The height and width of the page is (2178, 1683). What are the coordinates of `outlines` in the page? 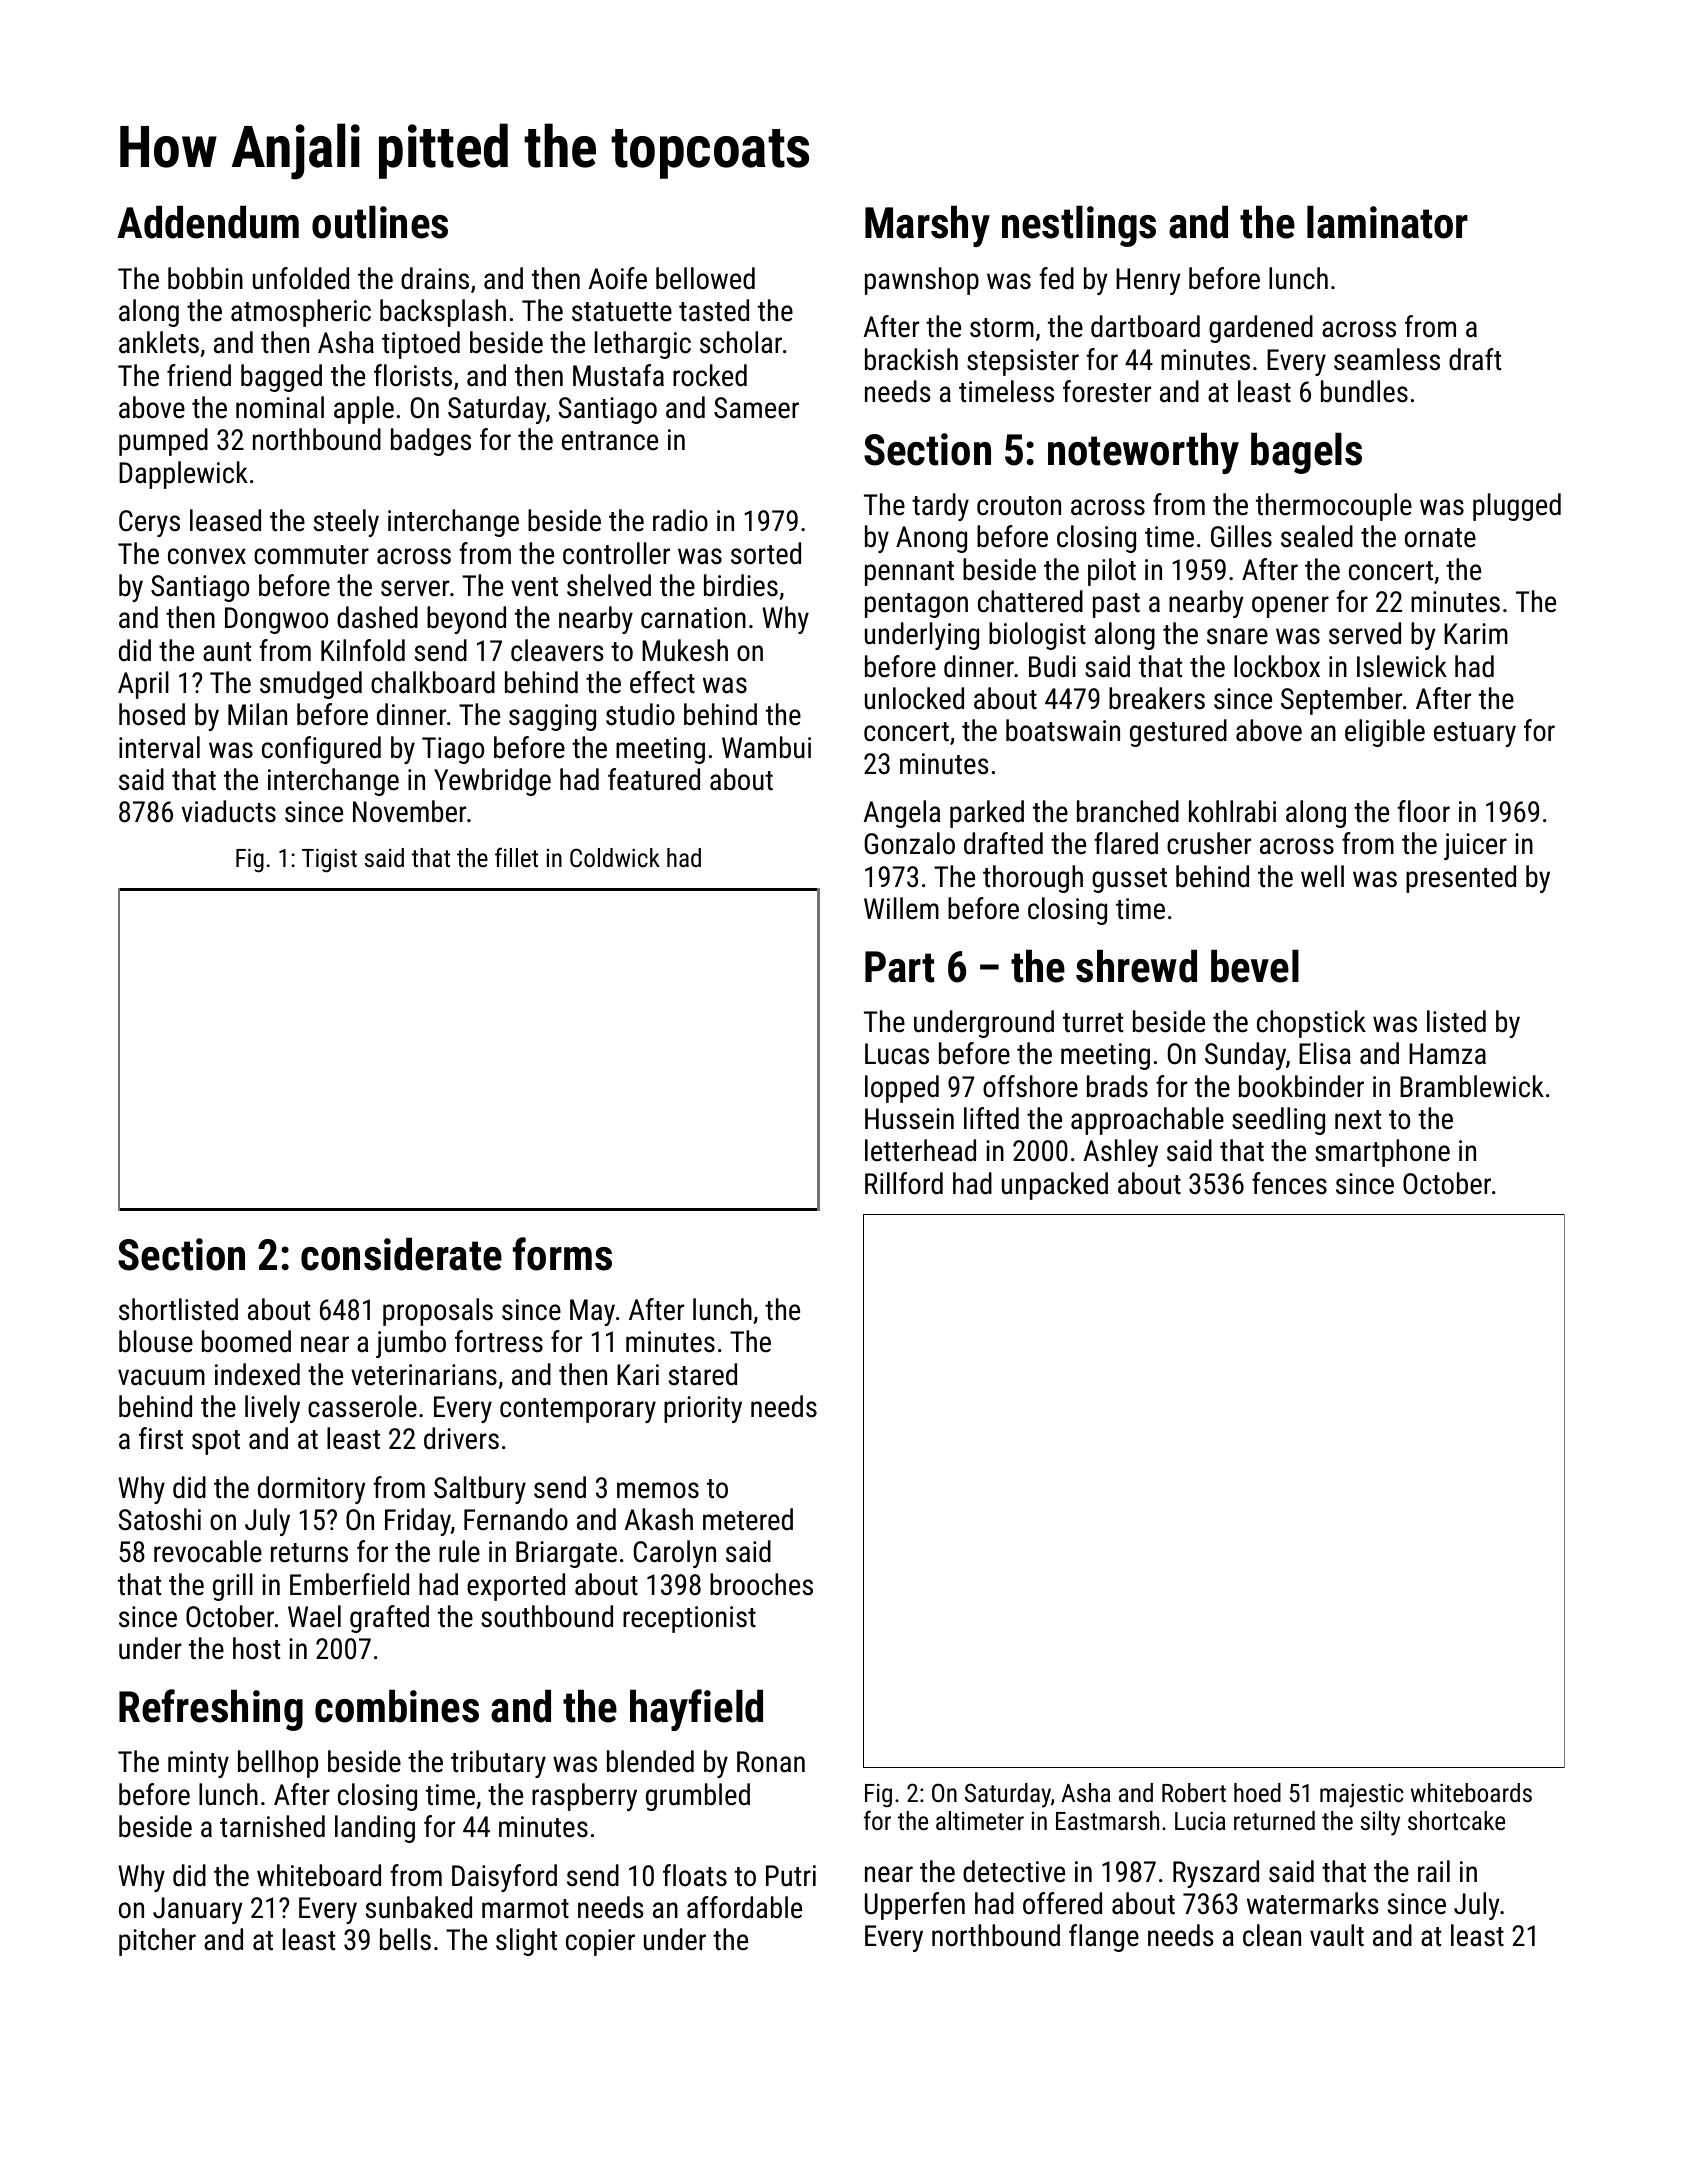 It's located at (380, 222).
